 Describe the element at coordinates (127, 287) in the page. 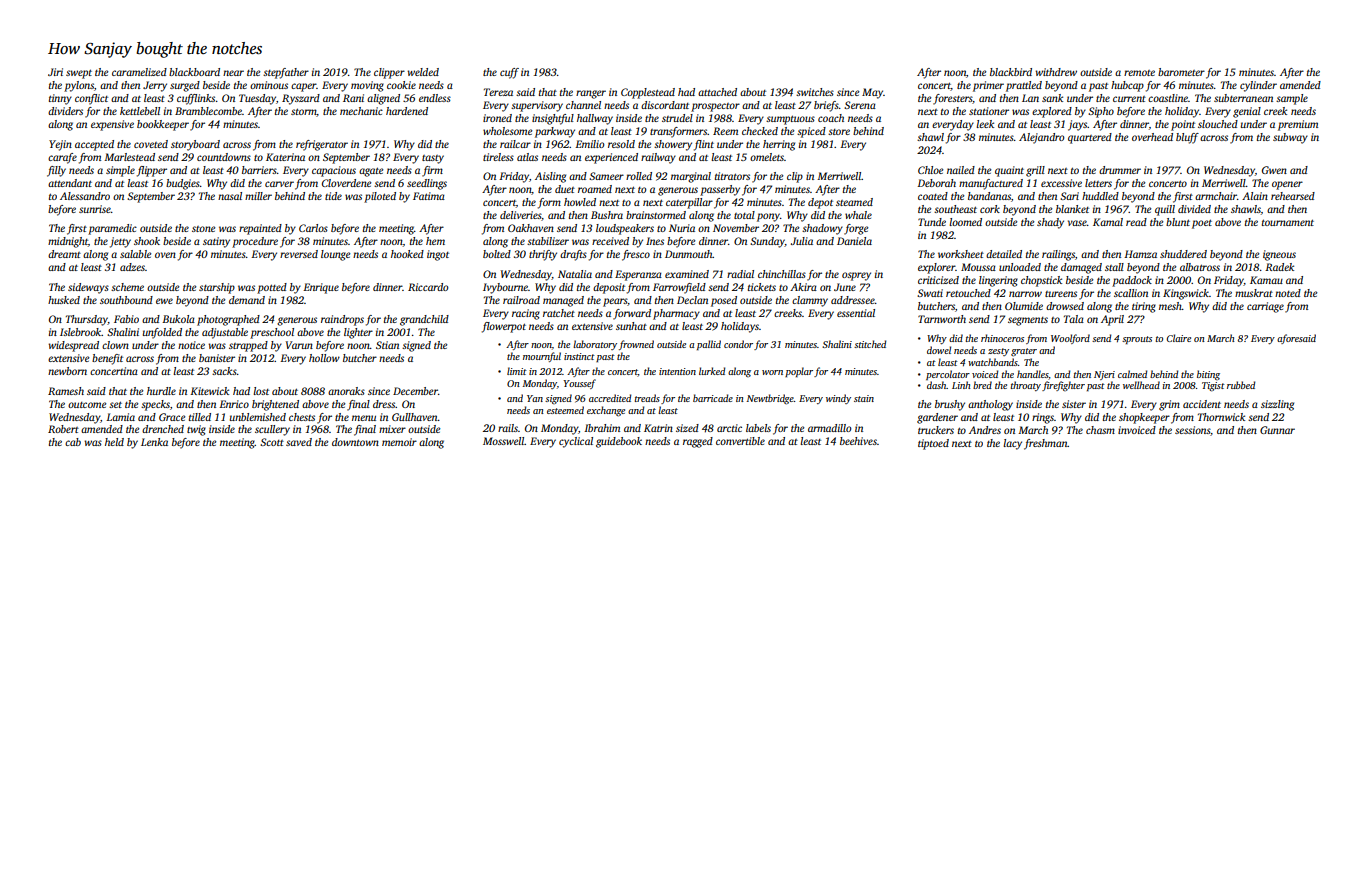

I see `scheme` at that location.
